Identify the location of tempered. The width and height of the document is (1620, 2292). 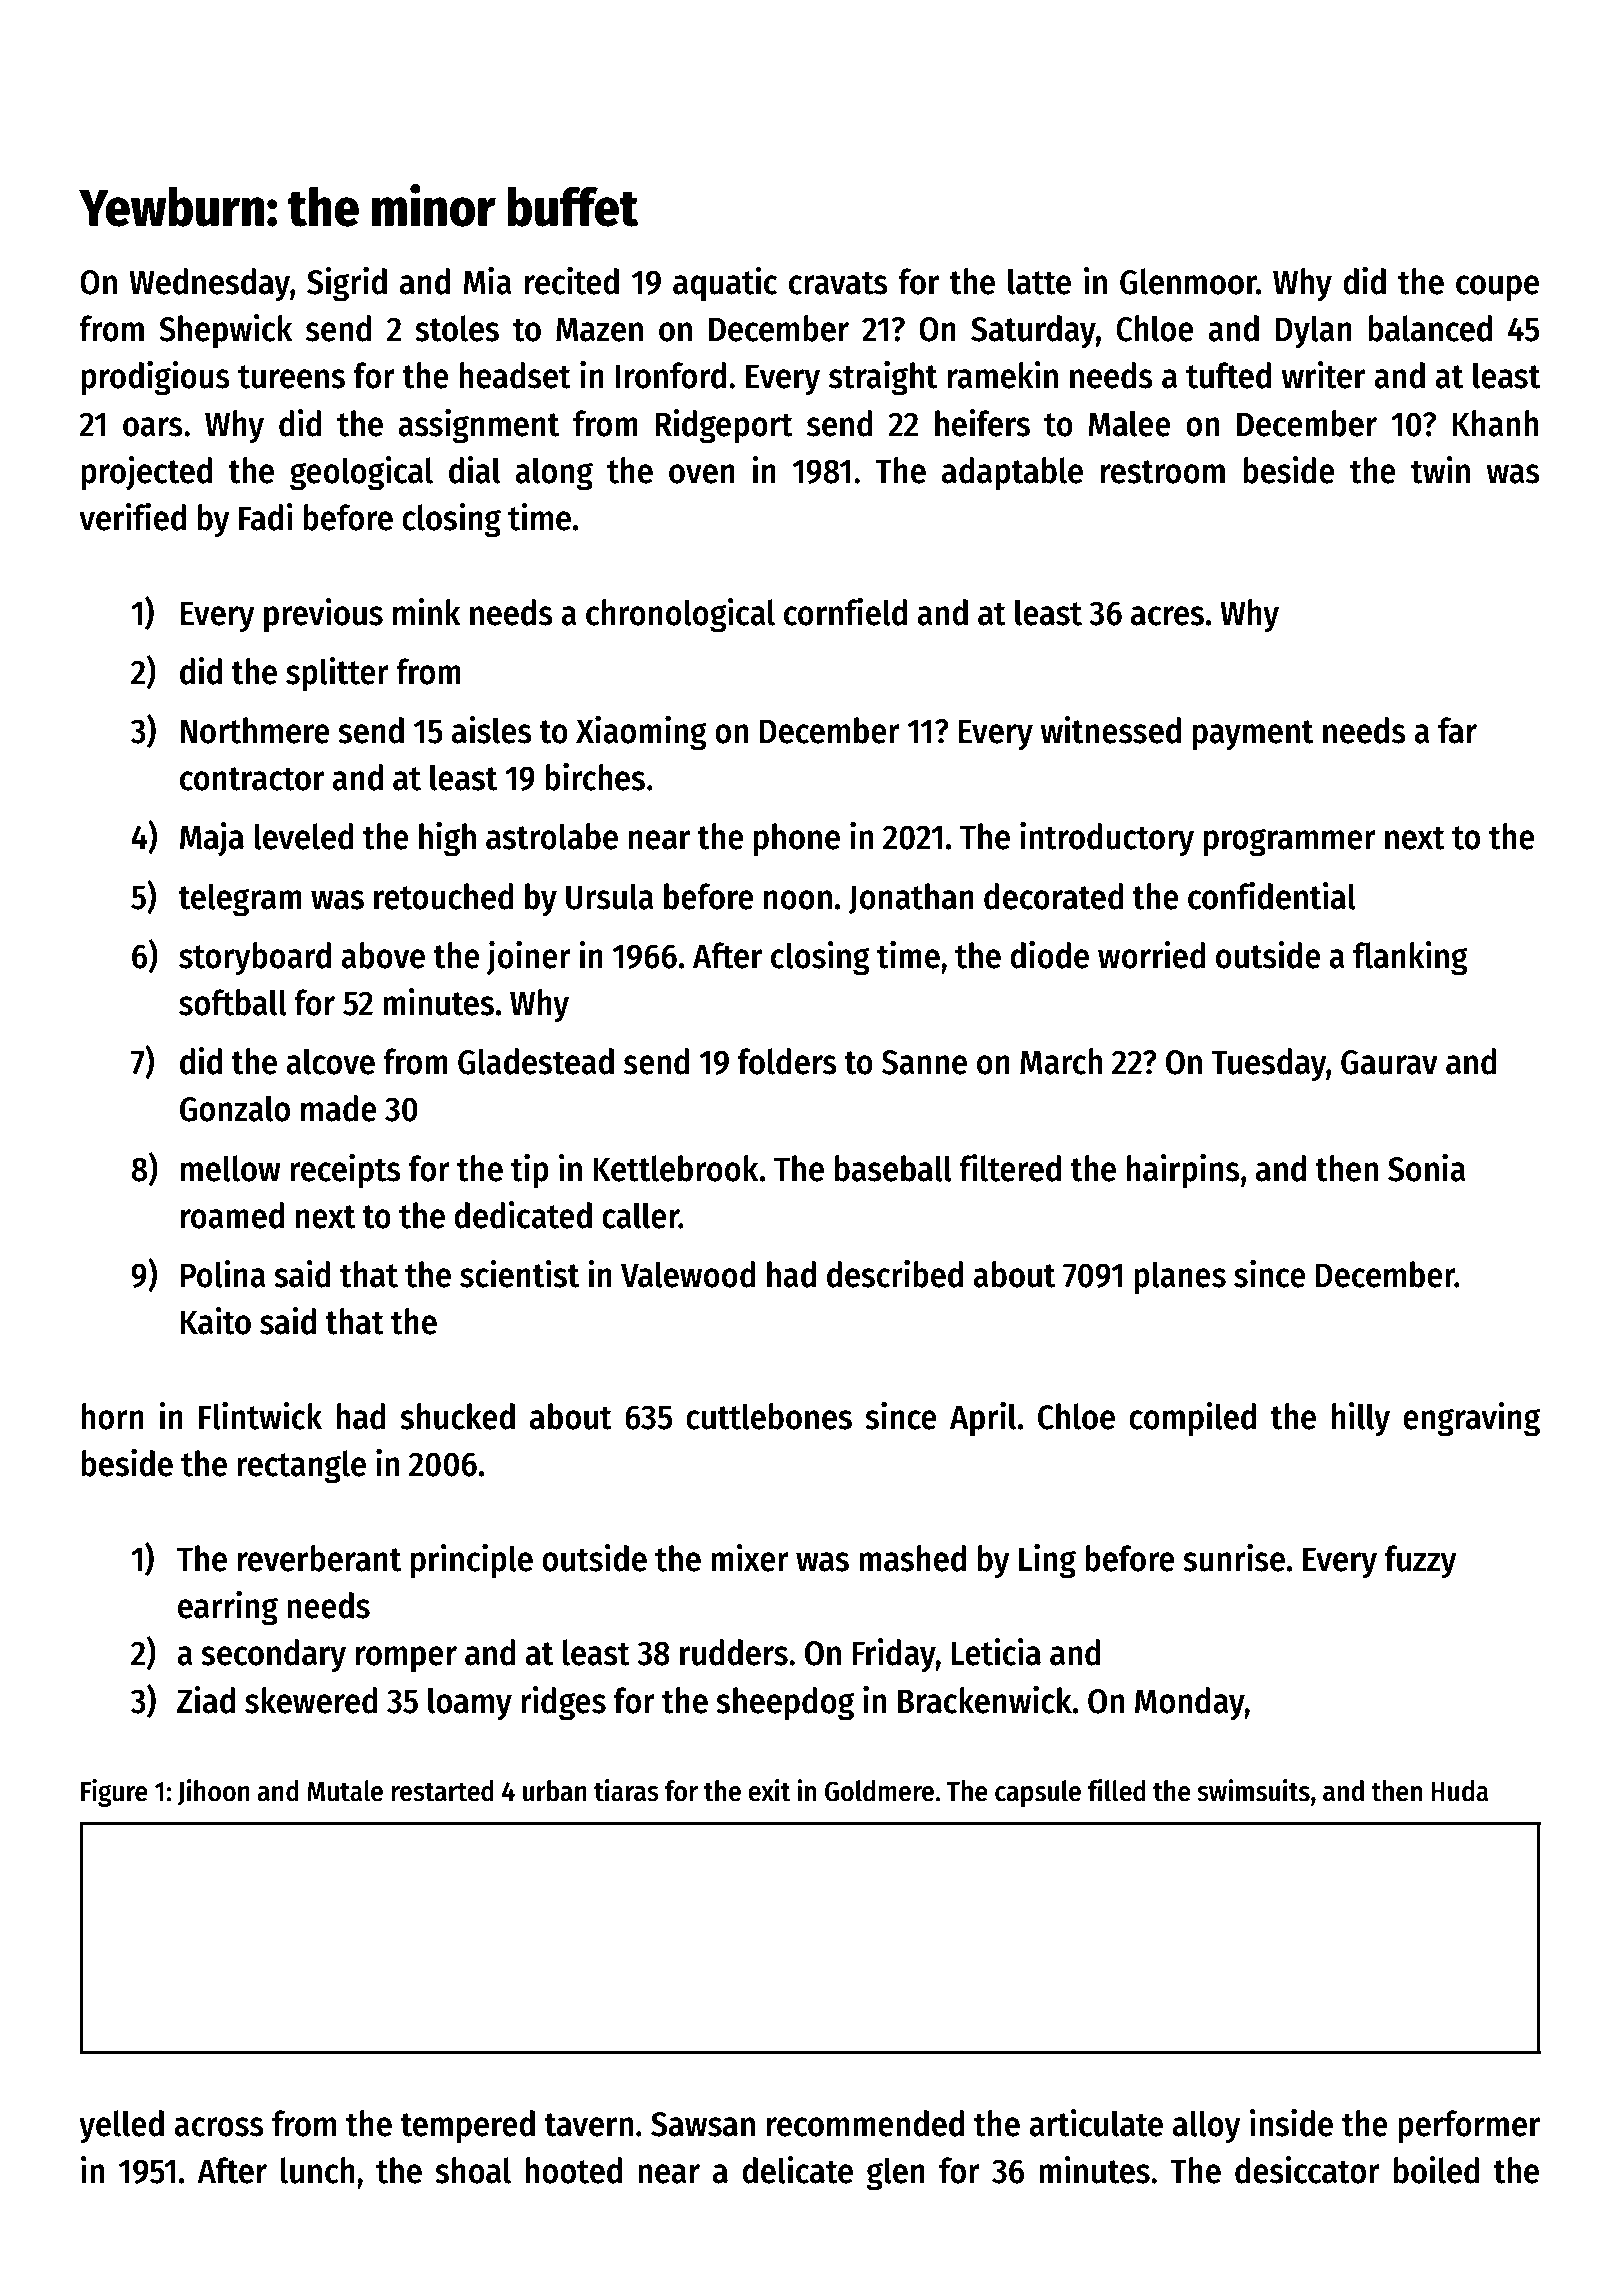
(467, 2127).
